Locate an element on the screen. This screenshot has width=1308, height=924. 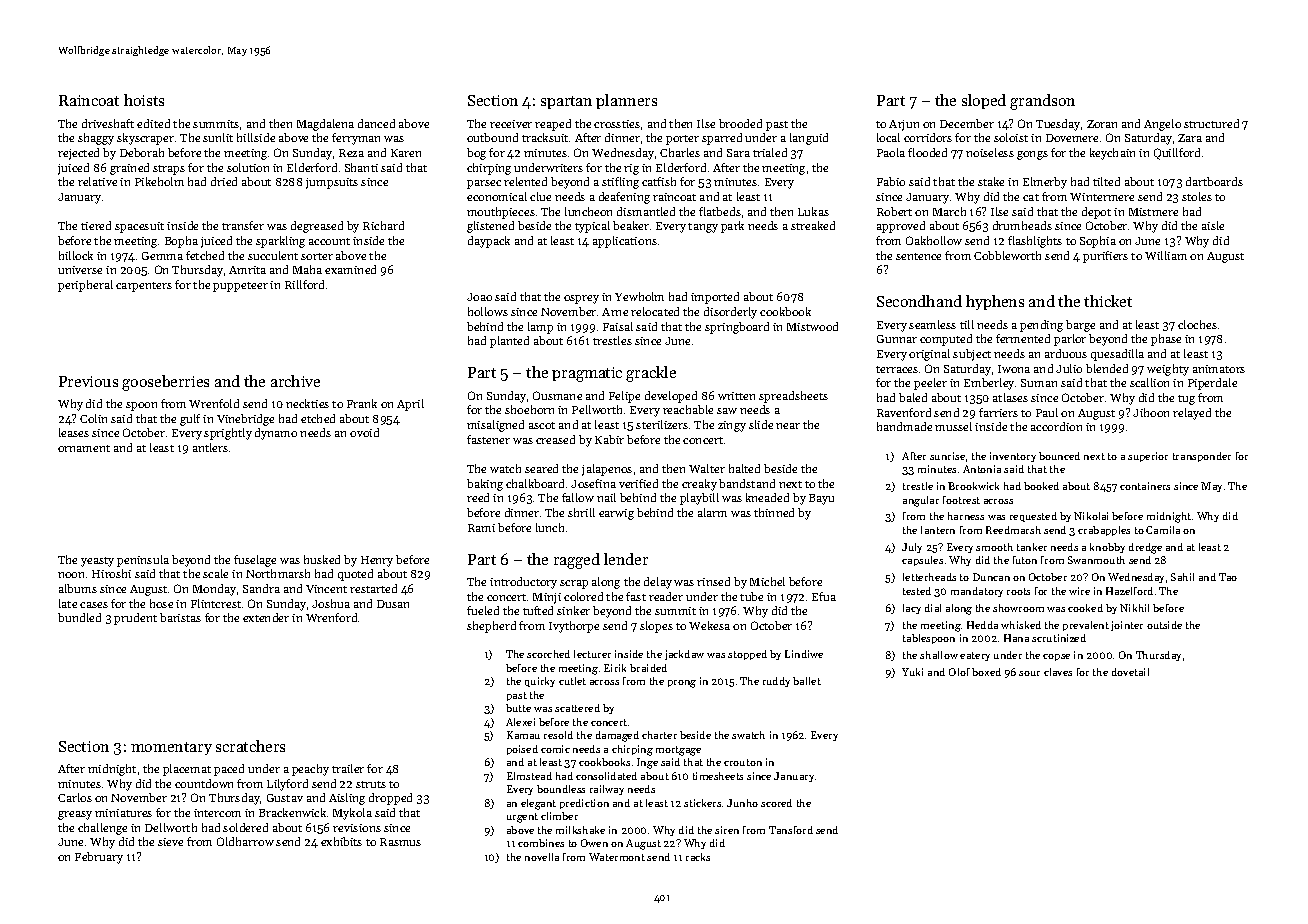
relayed is located at coordinates (1192, 414).
